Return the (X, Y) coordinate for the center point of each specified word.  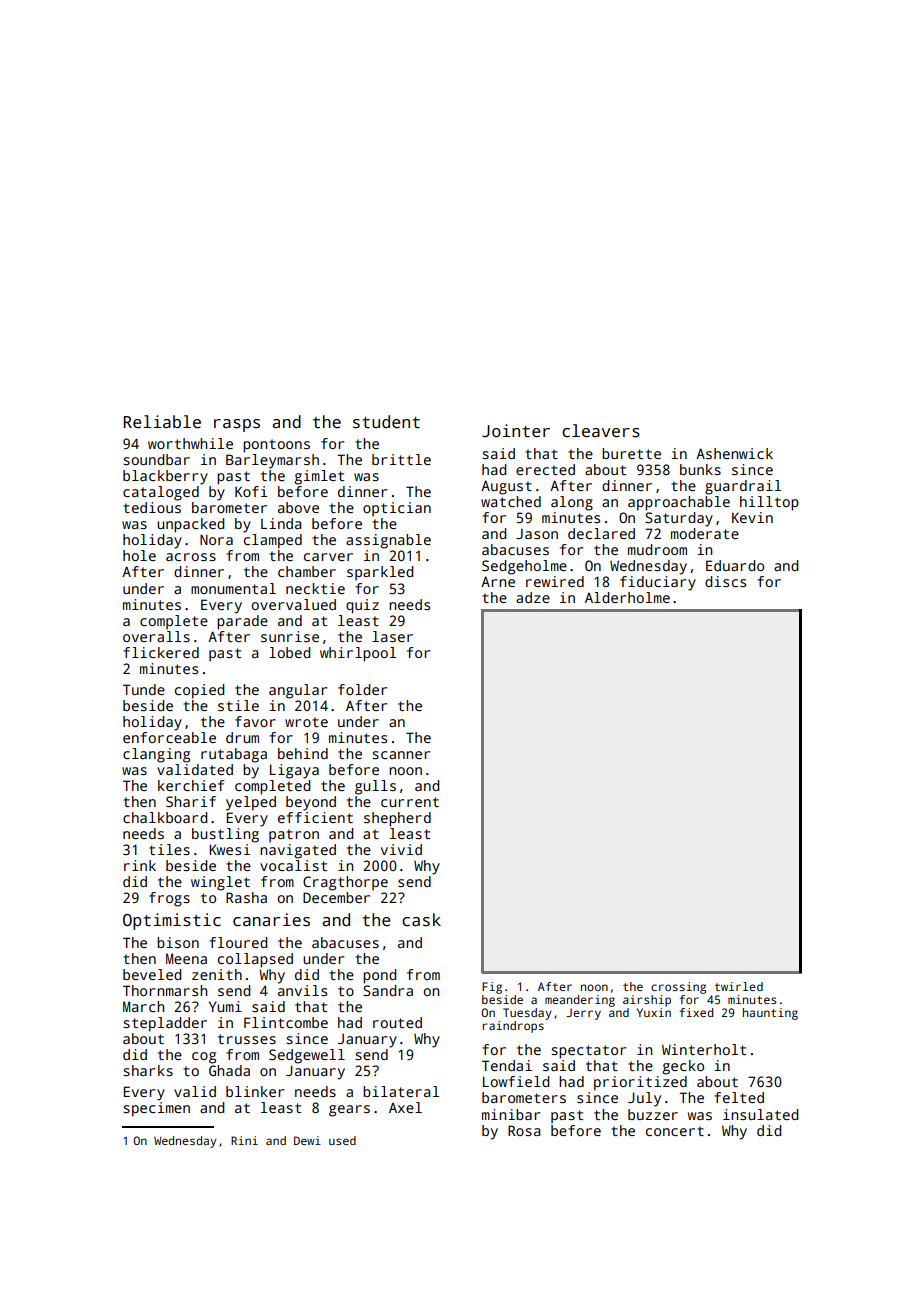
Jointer (516, 431)
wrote (306, 722)
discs (725, 581)
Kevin (752, 517)
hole (139, 555)
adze (533, 597)
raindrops (513, 1027)
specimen (156, 1109)
